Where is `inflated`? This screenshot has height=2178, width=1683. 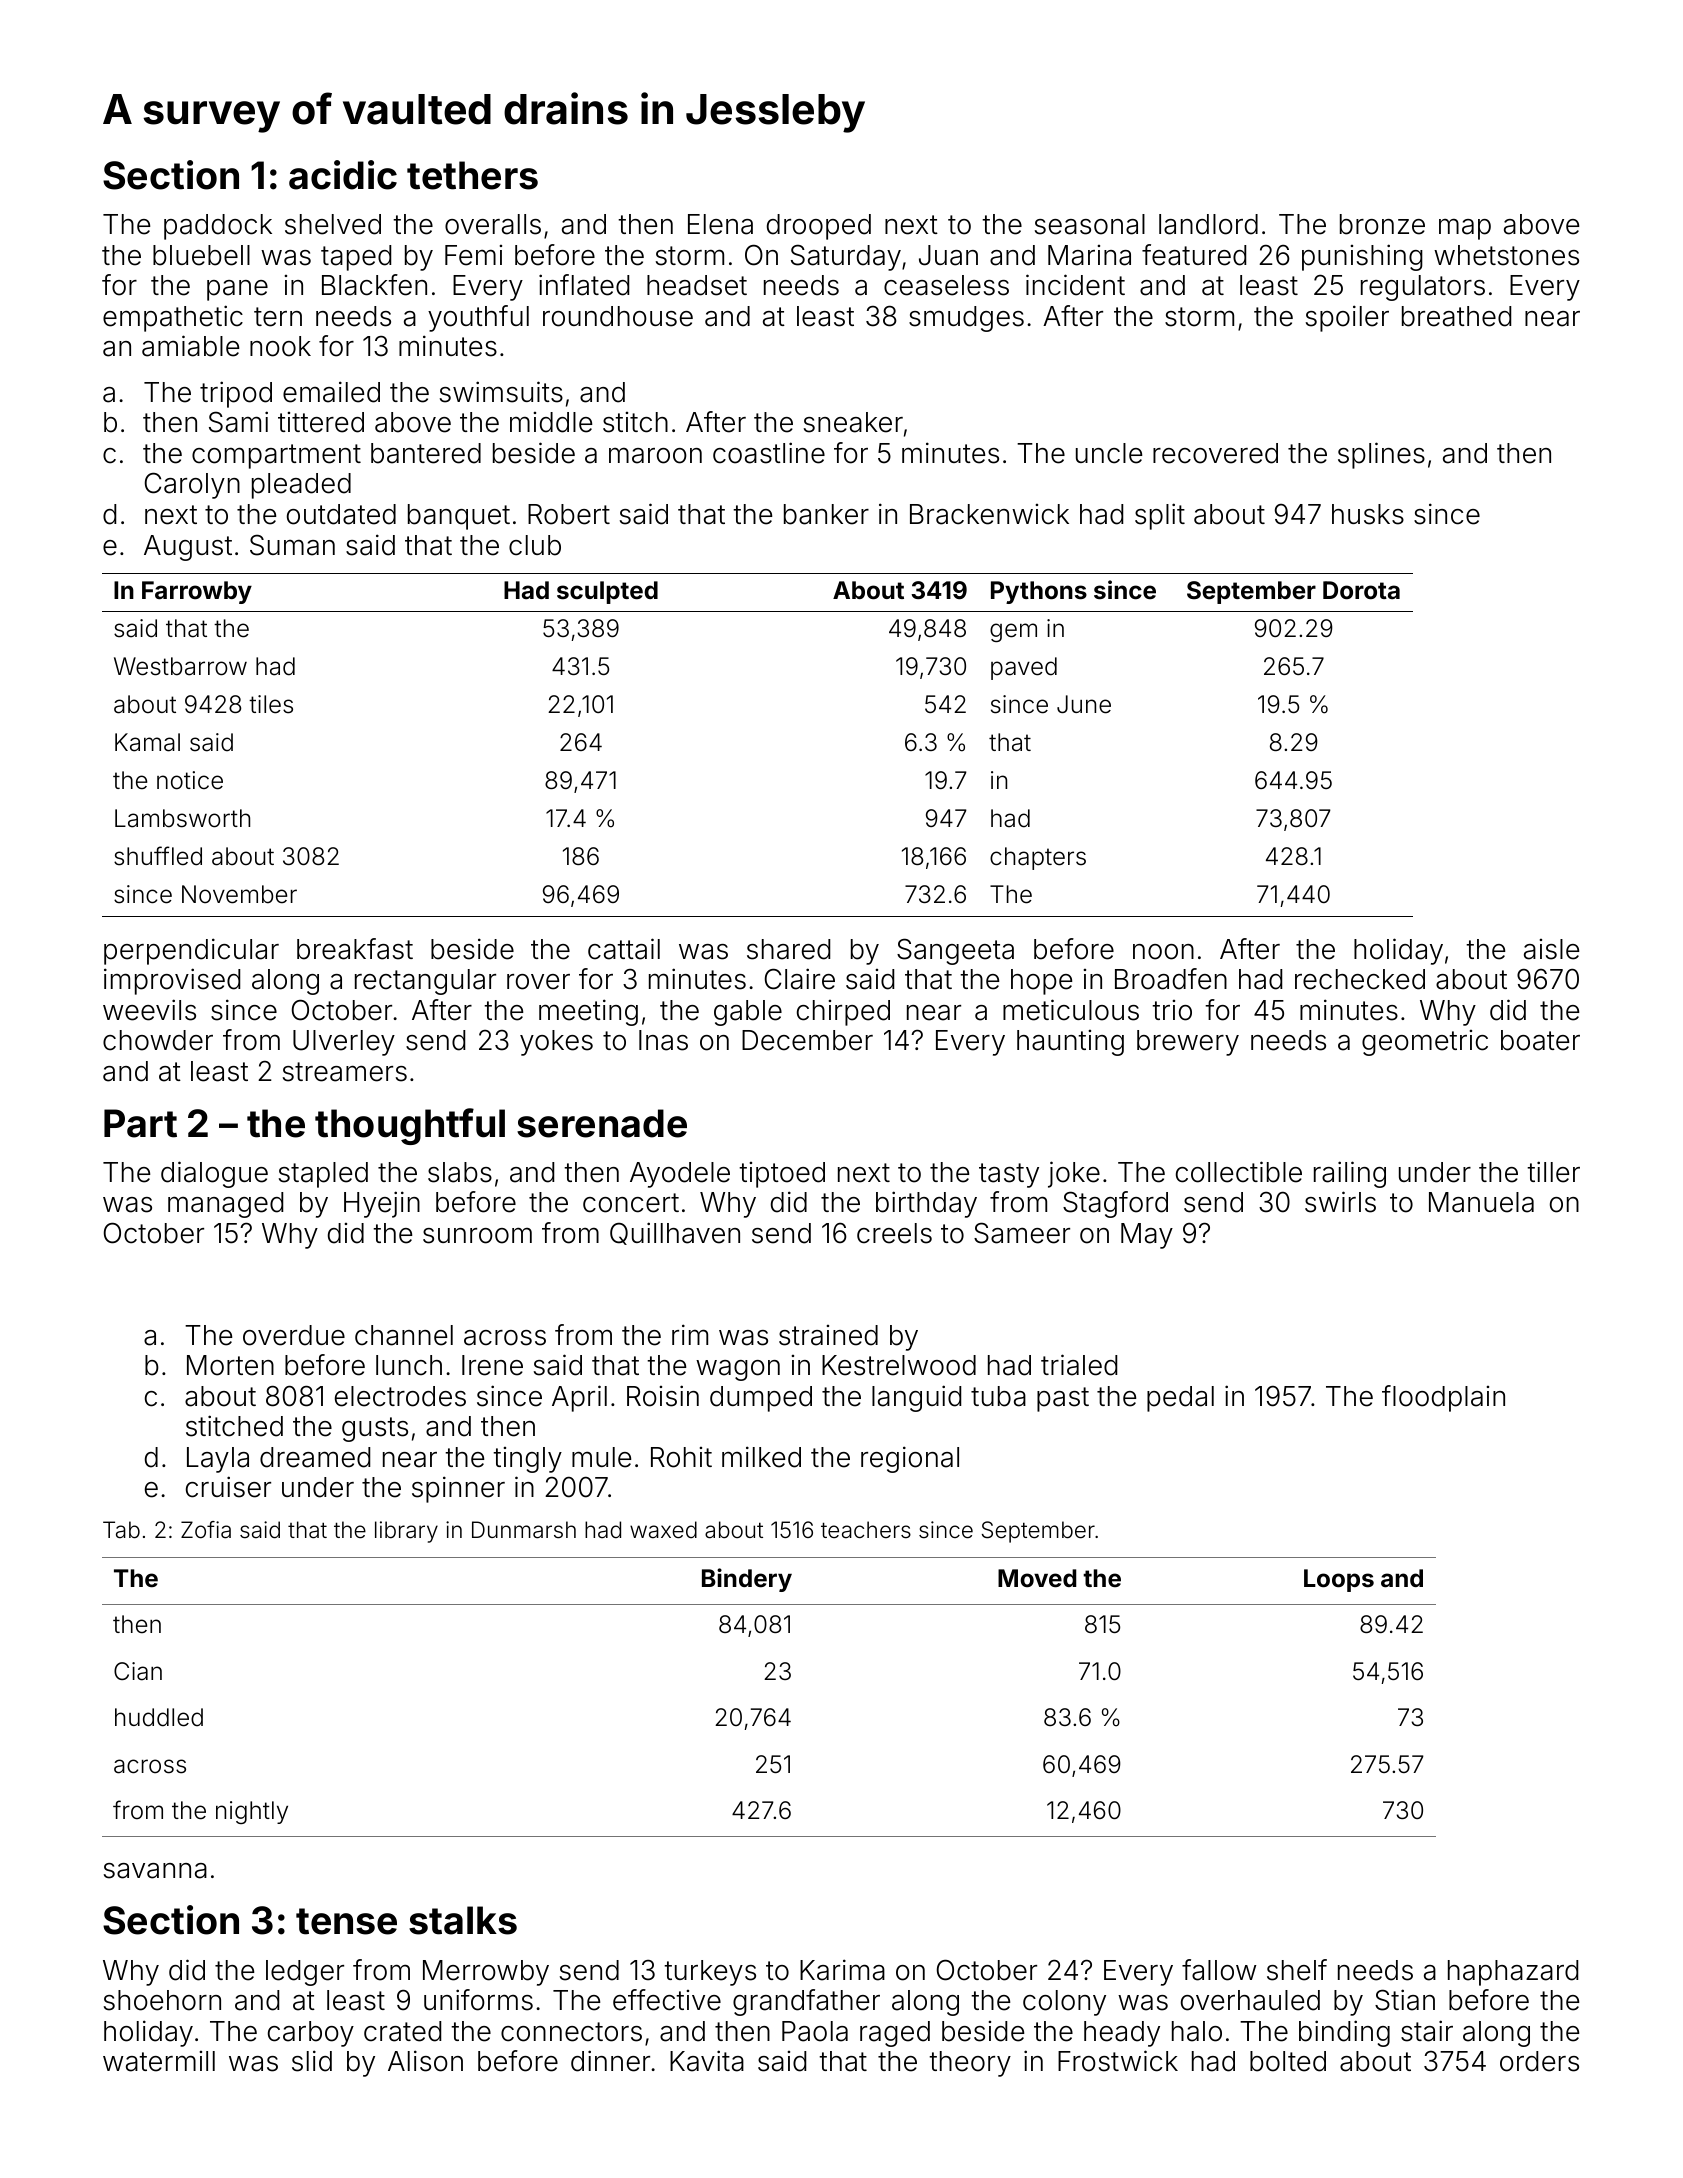
inflated is located at coordinates (584, 285).
